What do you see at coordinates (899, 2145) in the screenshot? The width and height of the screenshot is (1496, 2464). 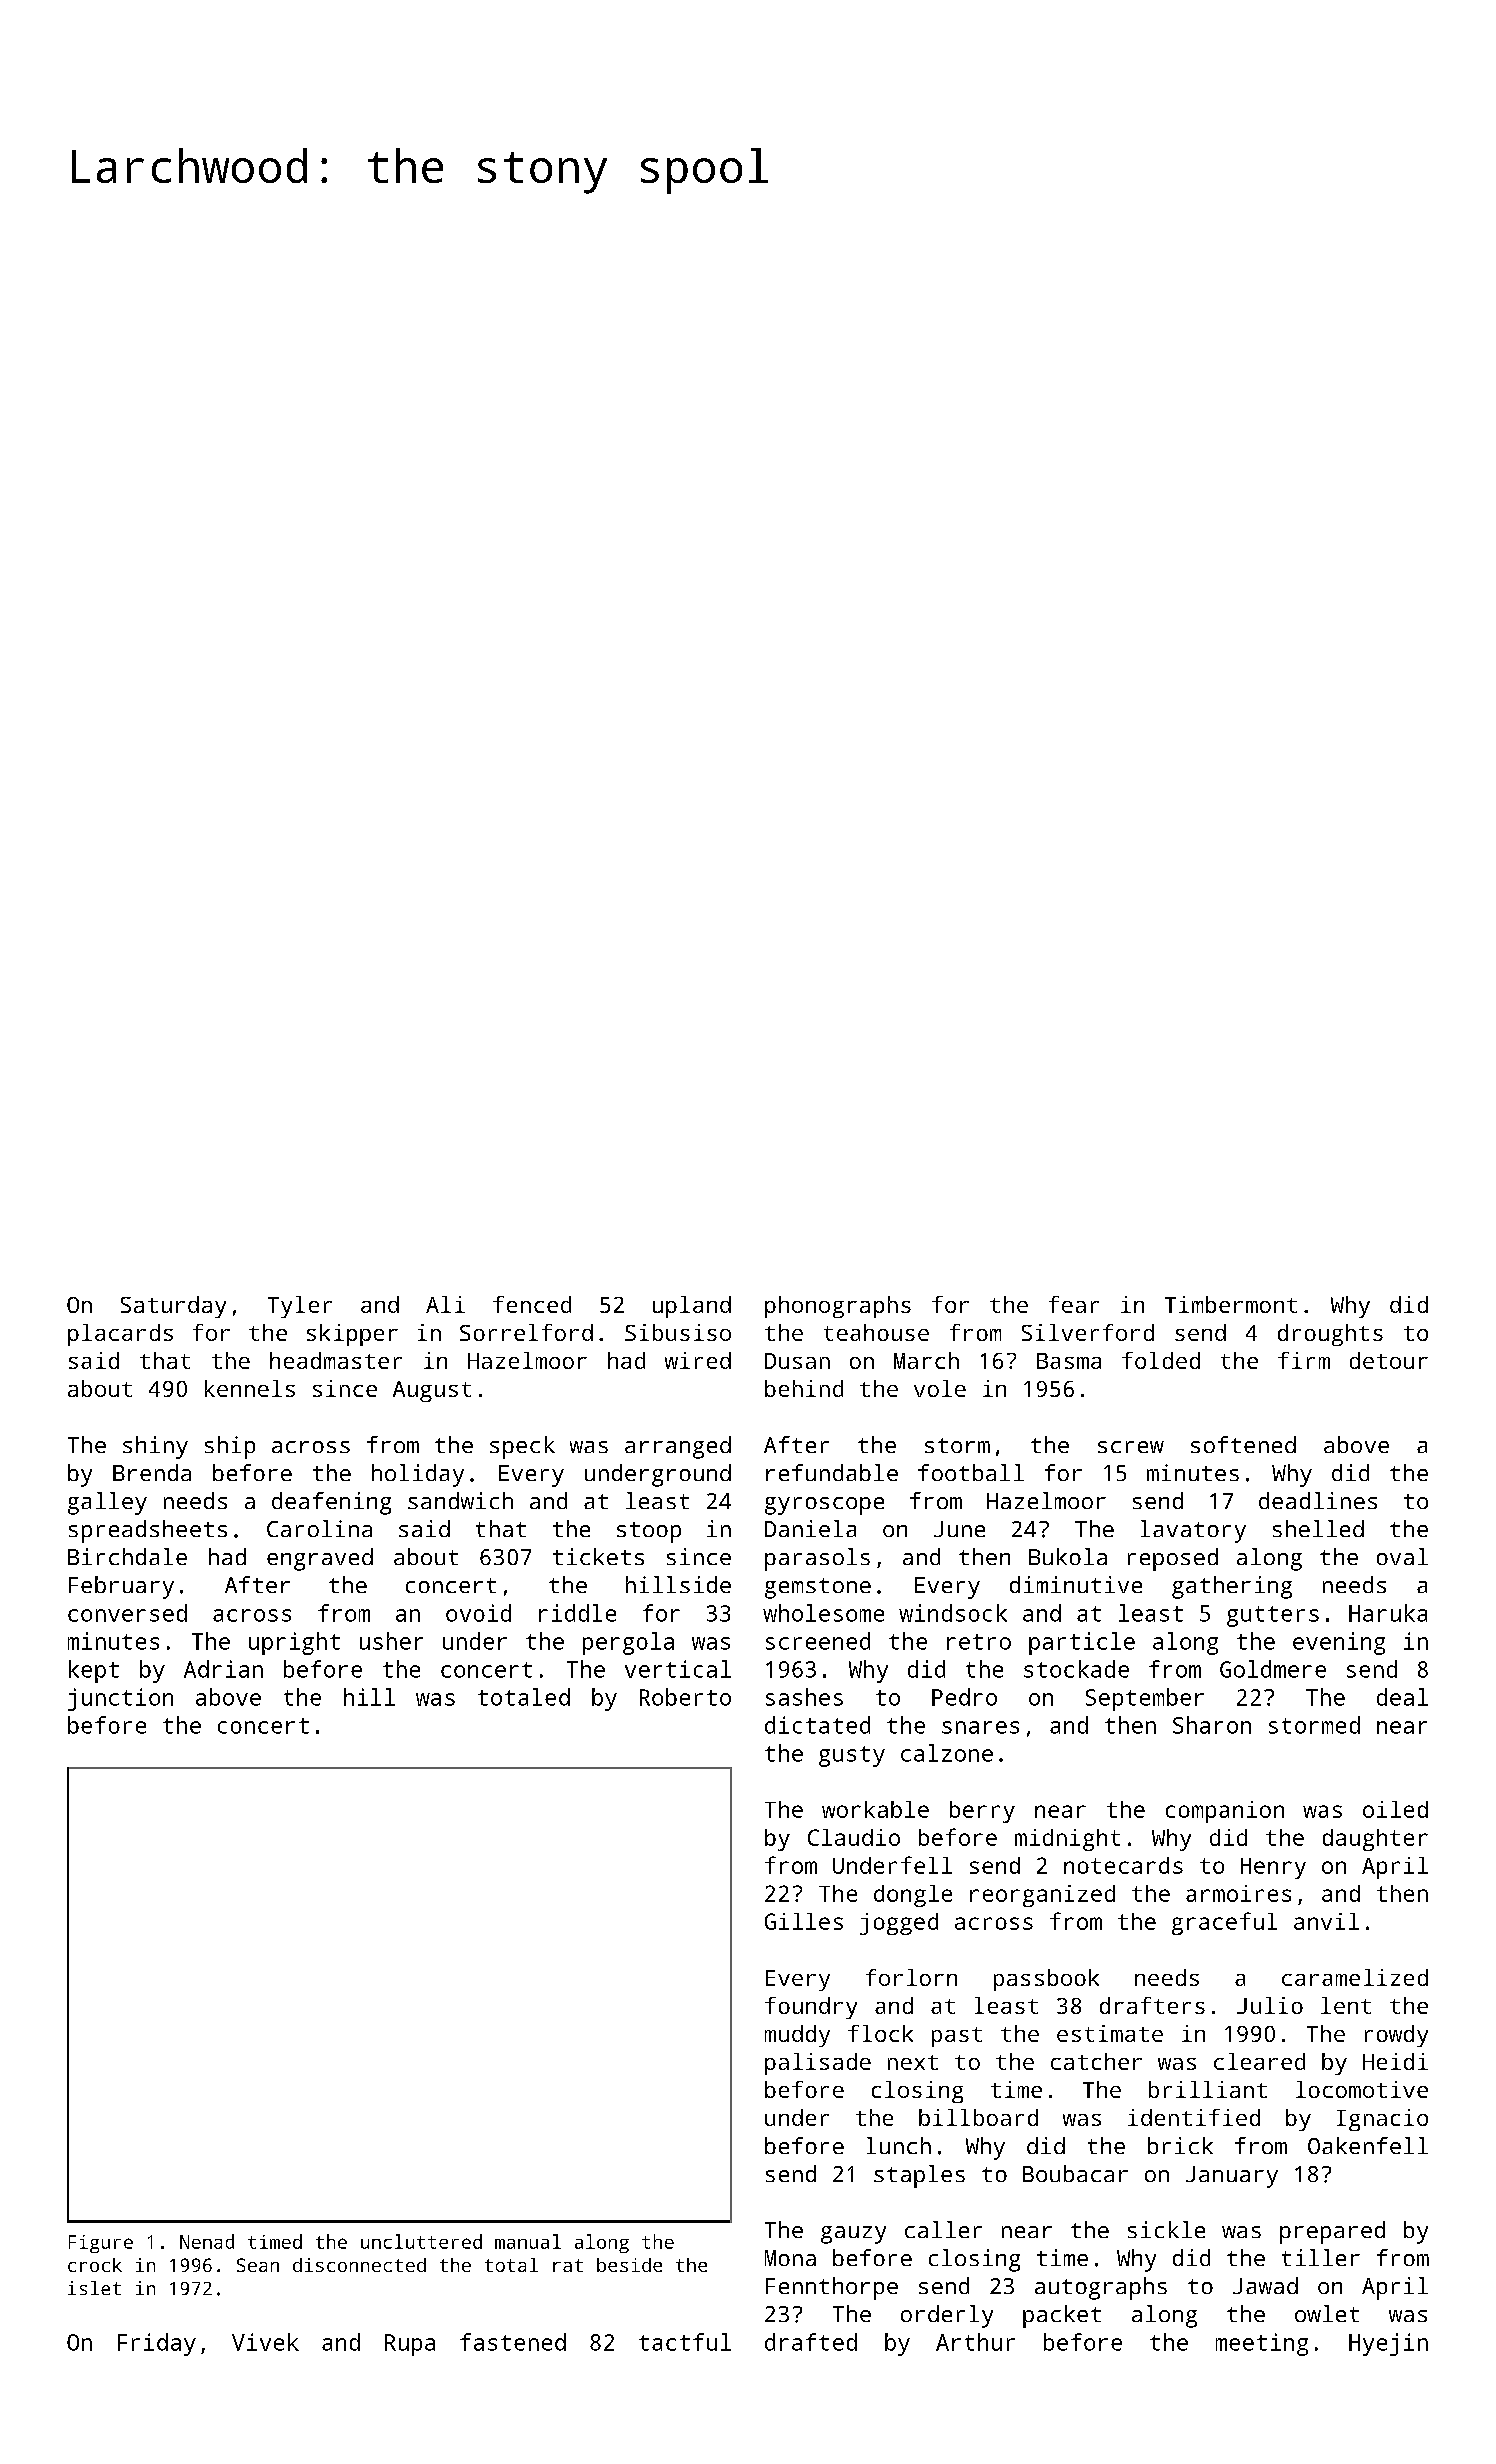 I see `lunch` at bounding box center [899, 2145].
